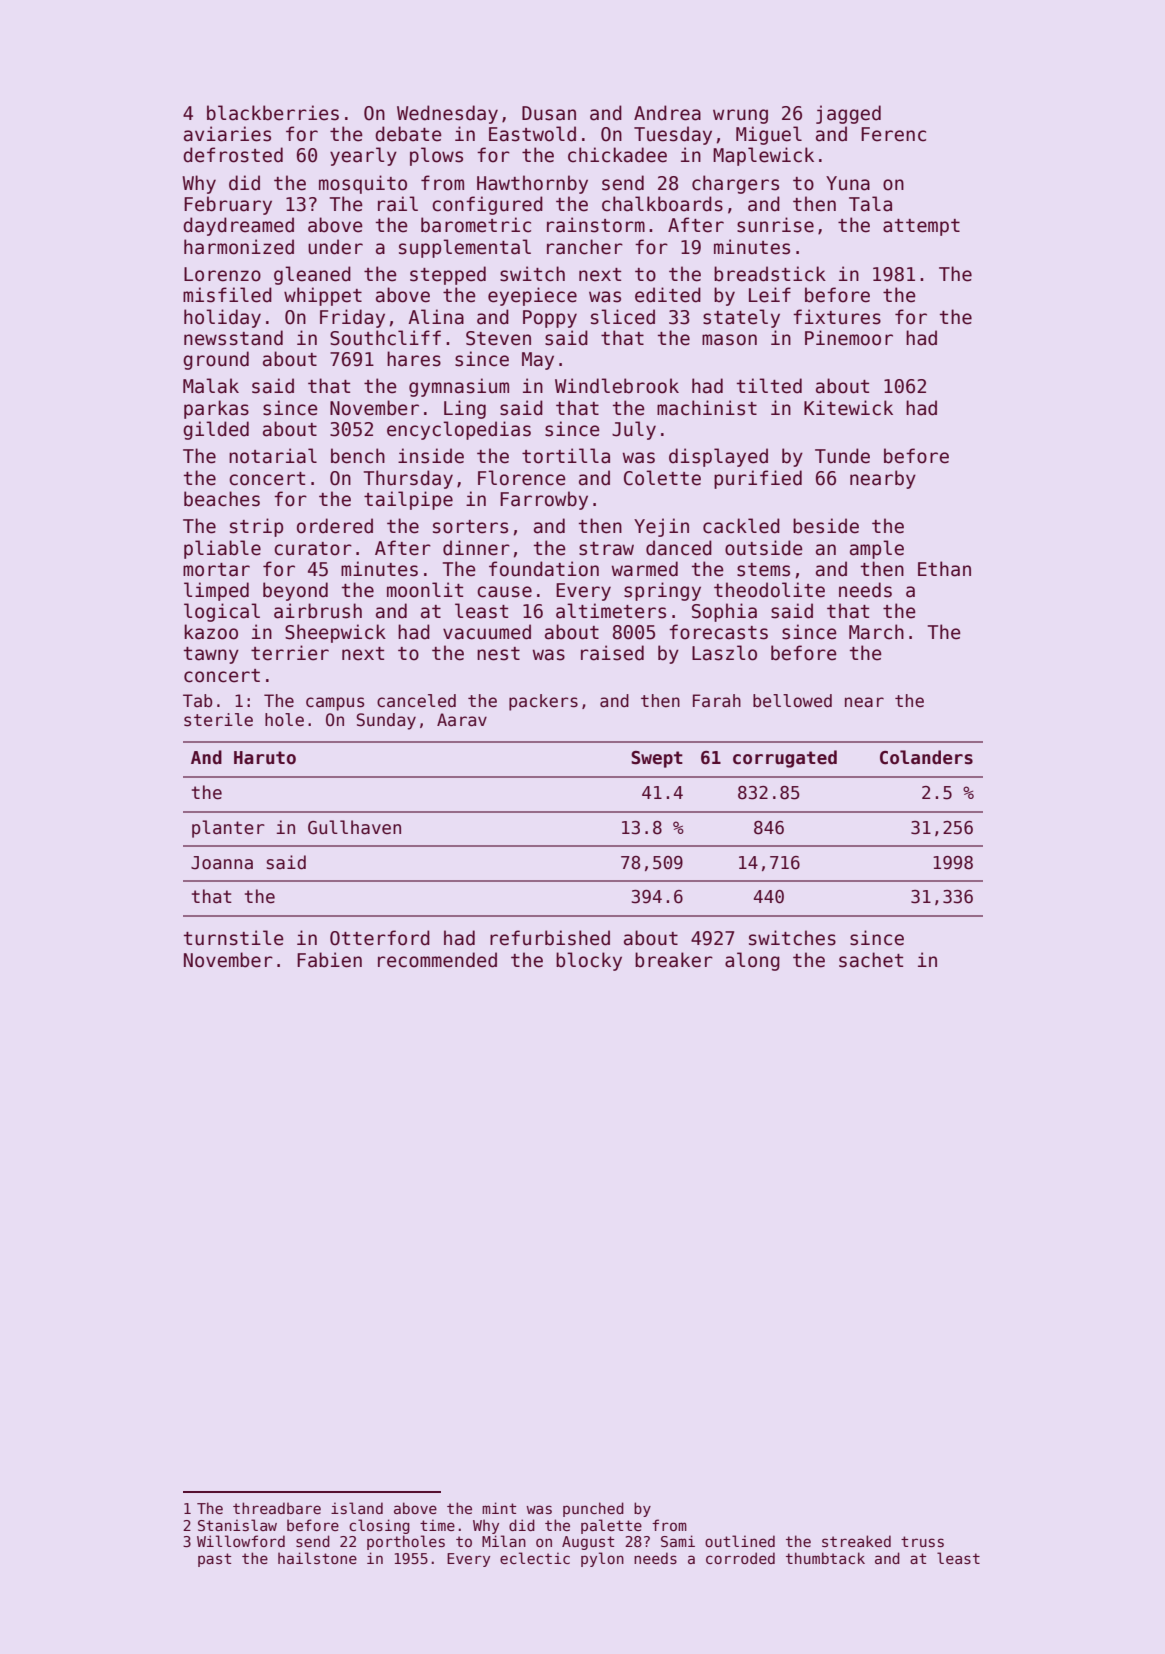 Image resolution: width=1165 pixels, height=1654 pixels. What do you see at coordinates (277, 1508) in the screenshot?
I see `threadbare` at bounding box center [277, 1508].
